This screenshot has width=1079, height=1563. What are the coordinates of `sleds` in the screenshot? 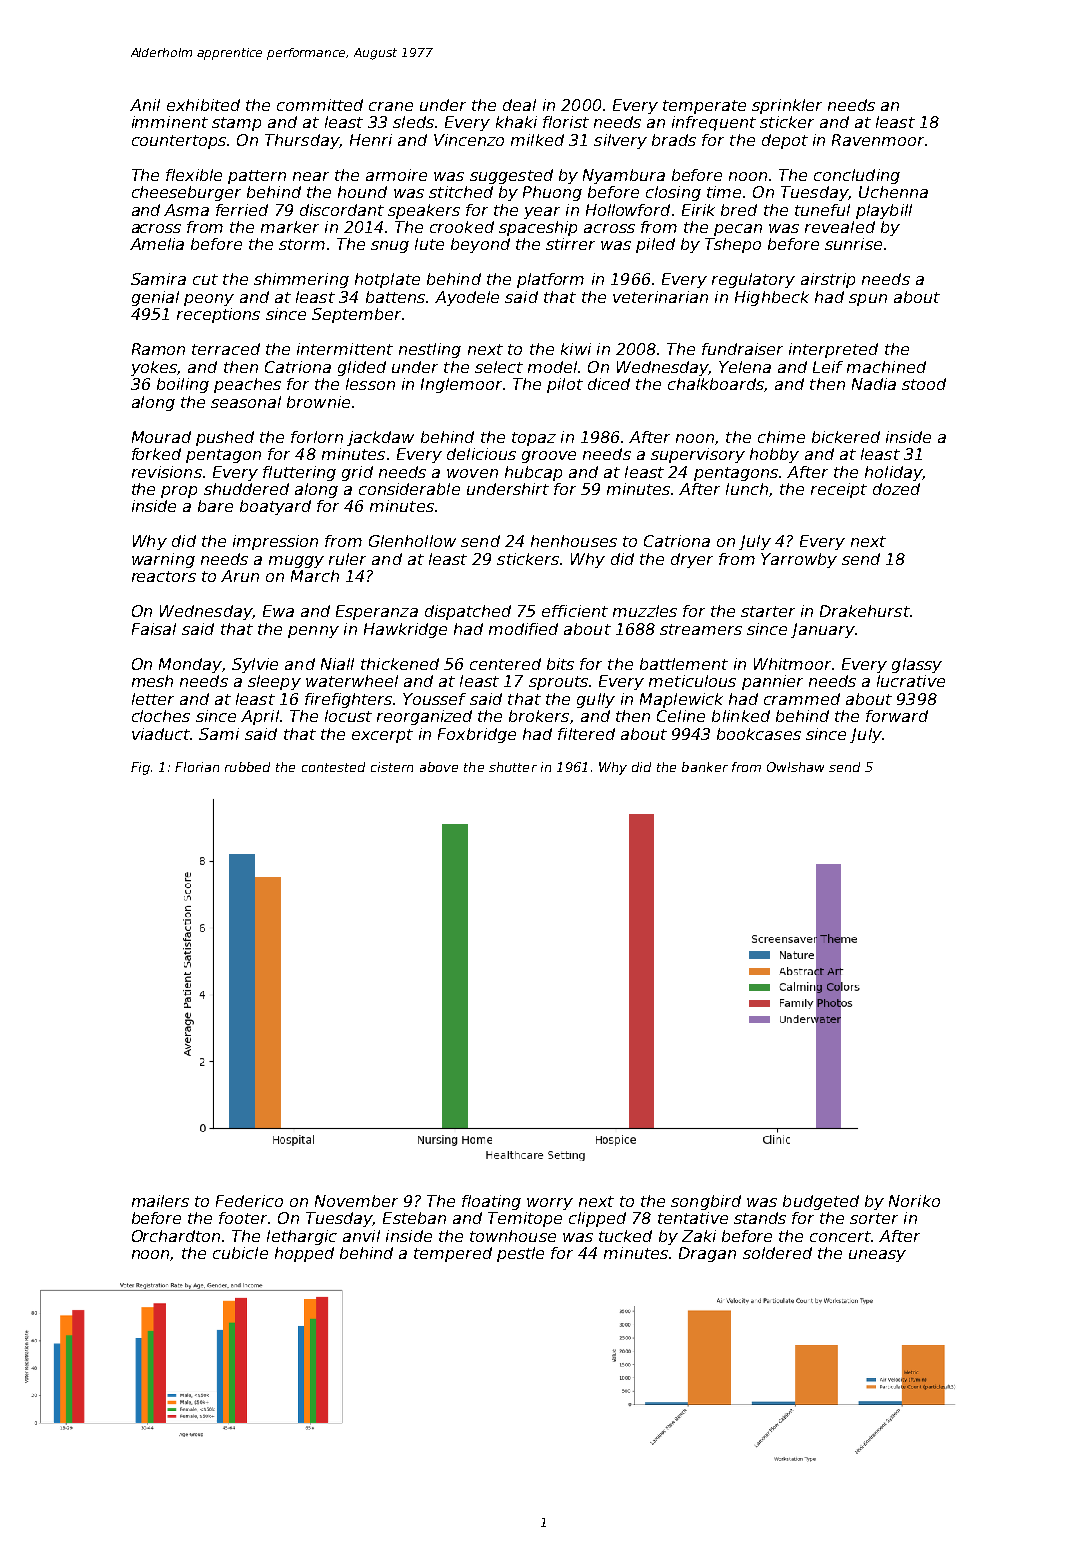 It's located at (413, 122).
